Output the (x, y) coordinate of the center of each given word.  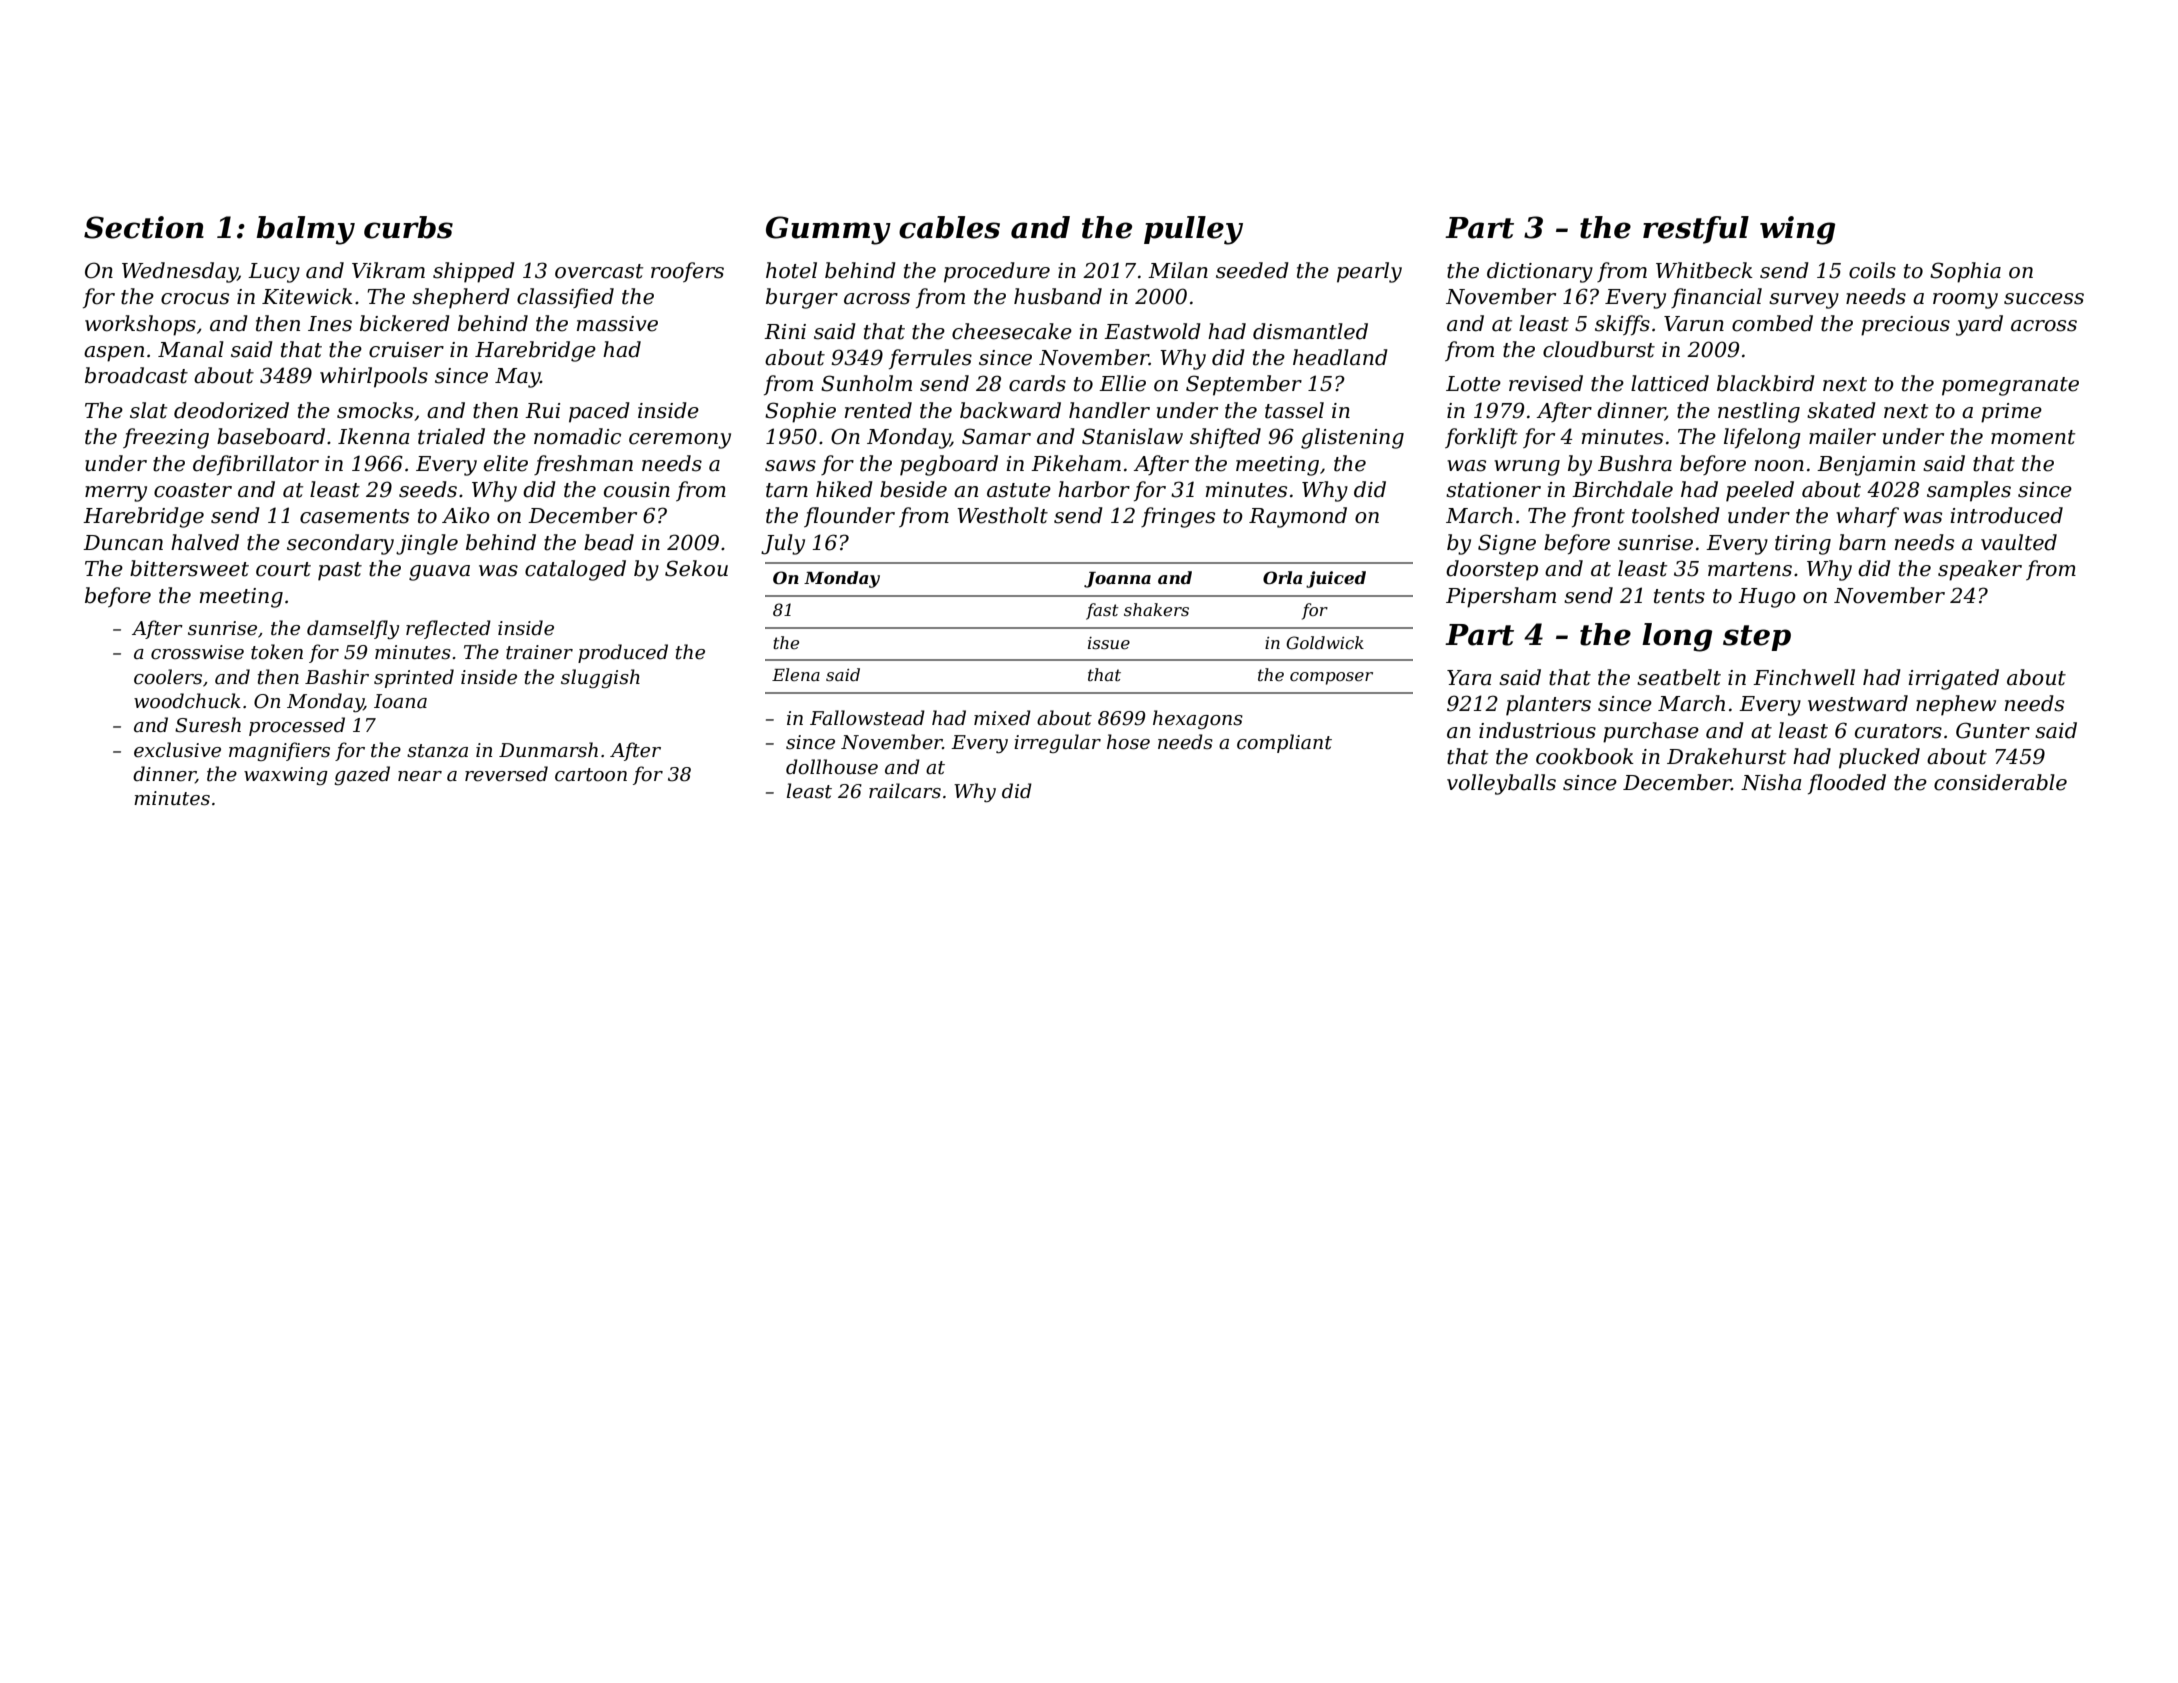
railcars (905, 791)
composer (1331, 678)
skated (1841, 410)
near (420, 776)
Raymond (1298, 517)
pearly (1369, 272)
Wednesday (180, 272)
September (1244, 385)
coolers (168, 677)
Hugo (1767, 598)
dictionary (1540, 272)
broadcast (136, 375)
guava (439, 573)
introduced (2006, 515)
